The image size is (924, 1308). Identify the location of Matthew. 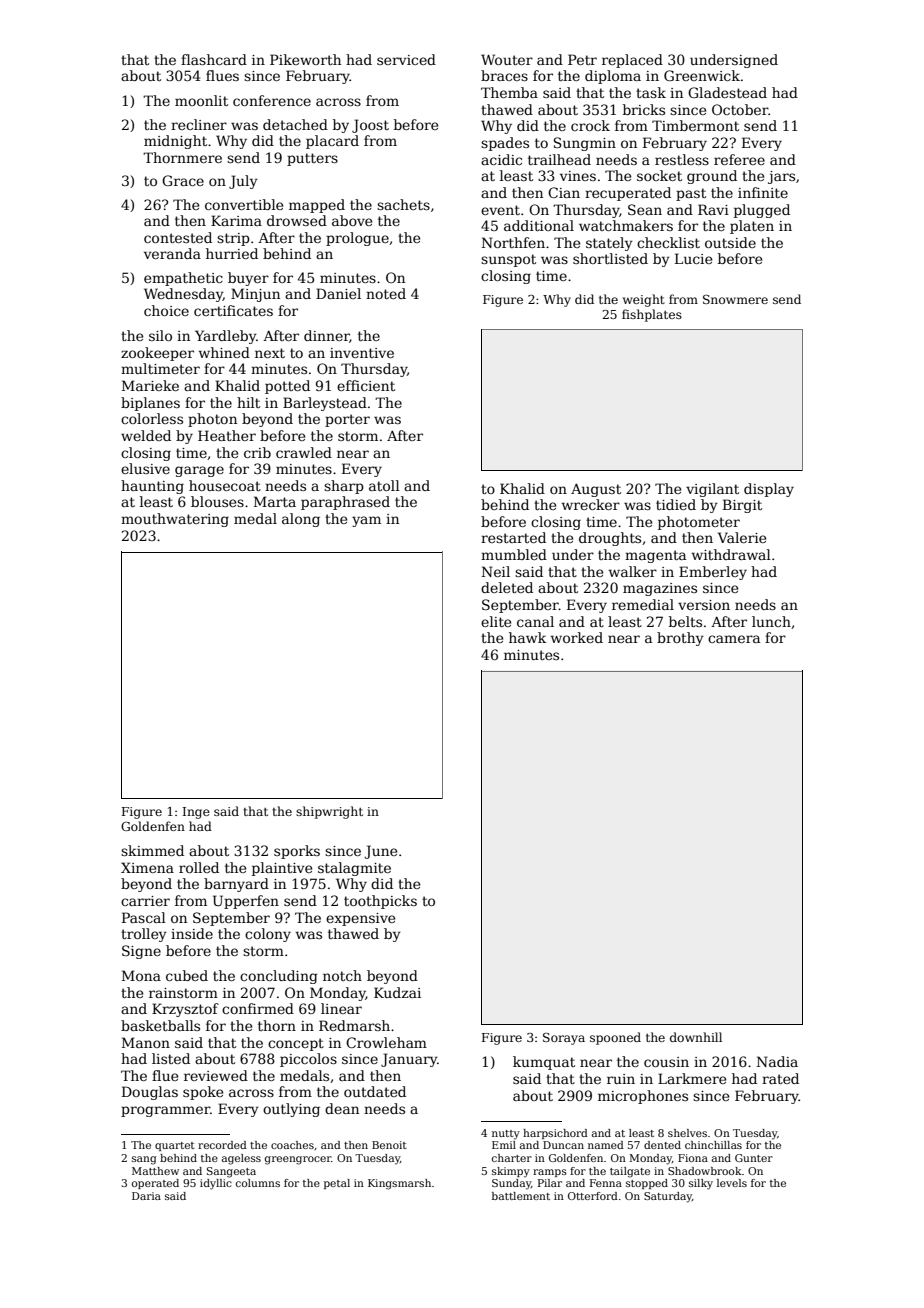
(155, 1171).
